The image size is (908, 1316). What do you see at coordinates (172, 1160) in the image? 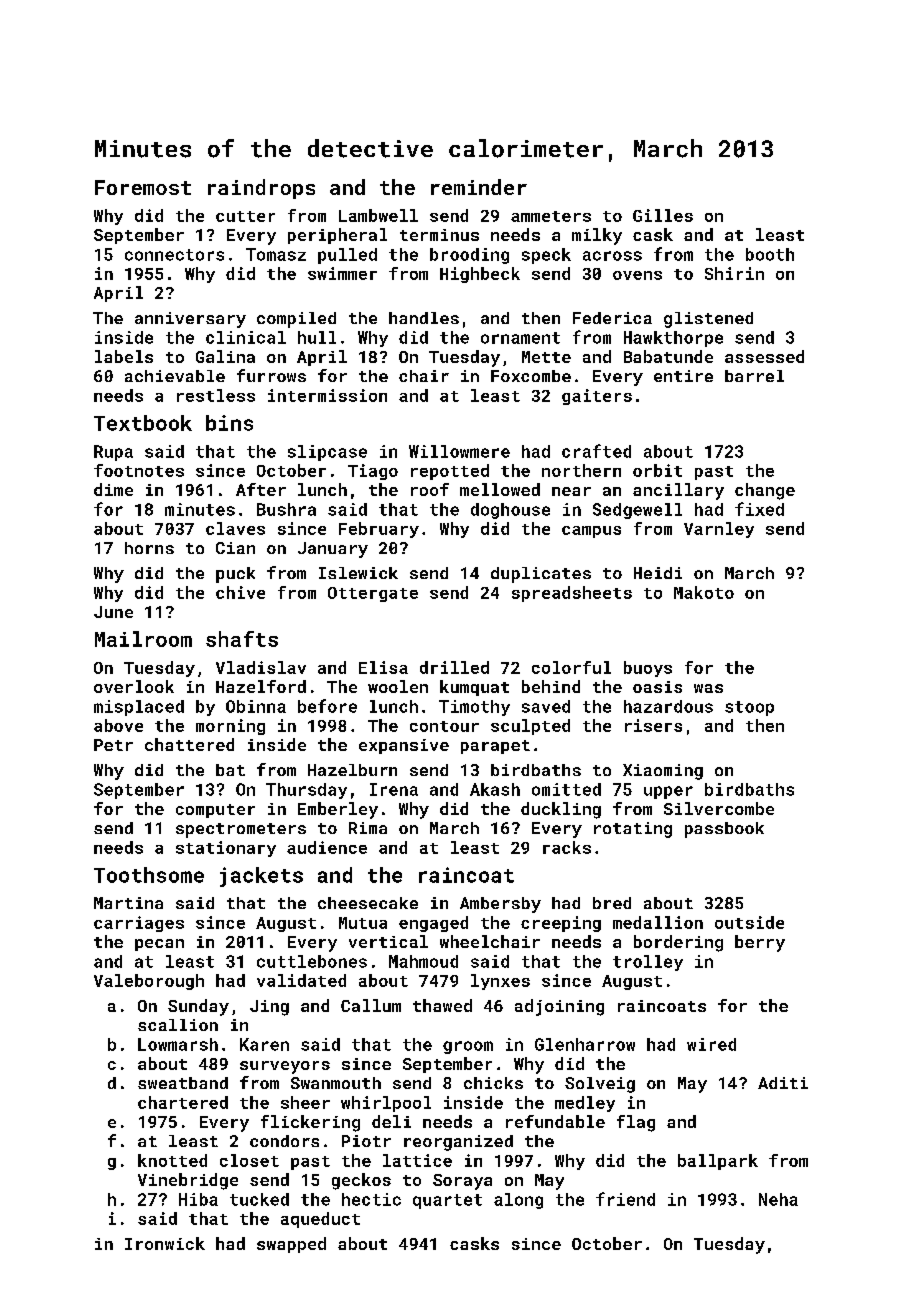
I see `knotted` at bounding box center [172, 1160].
